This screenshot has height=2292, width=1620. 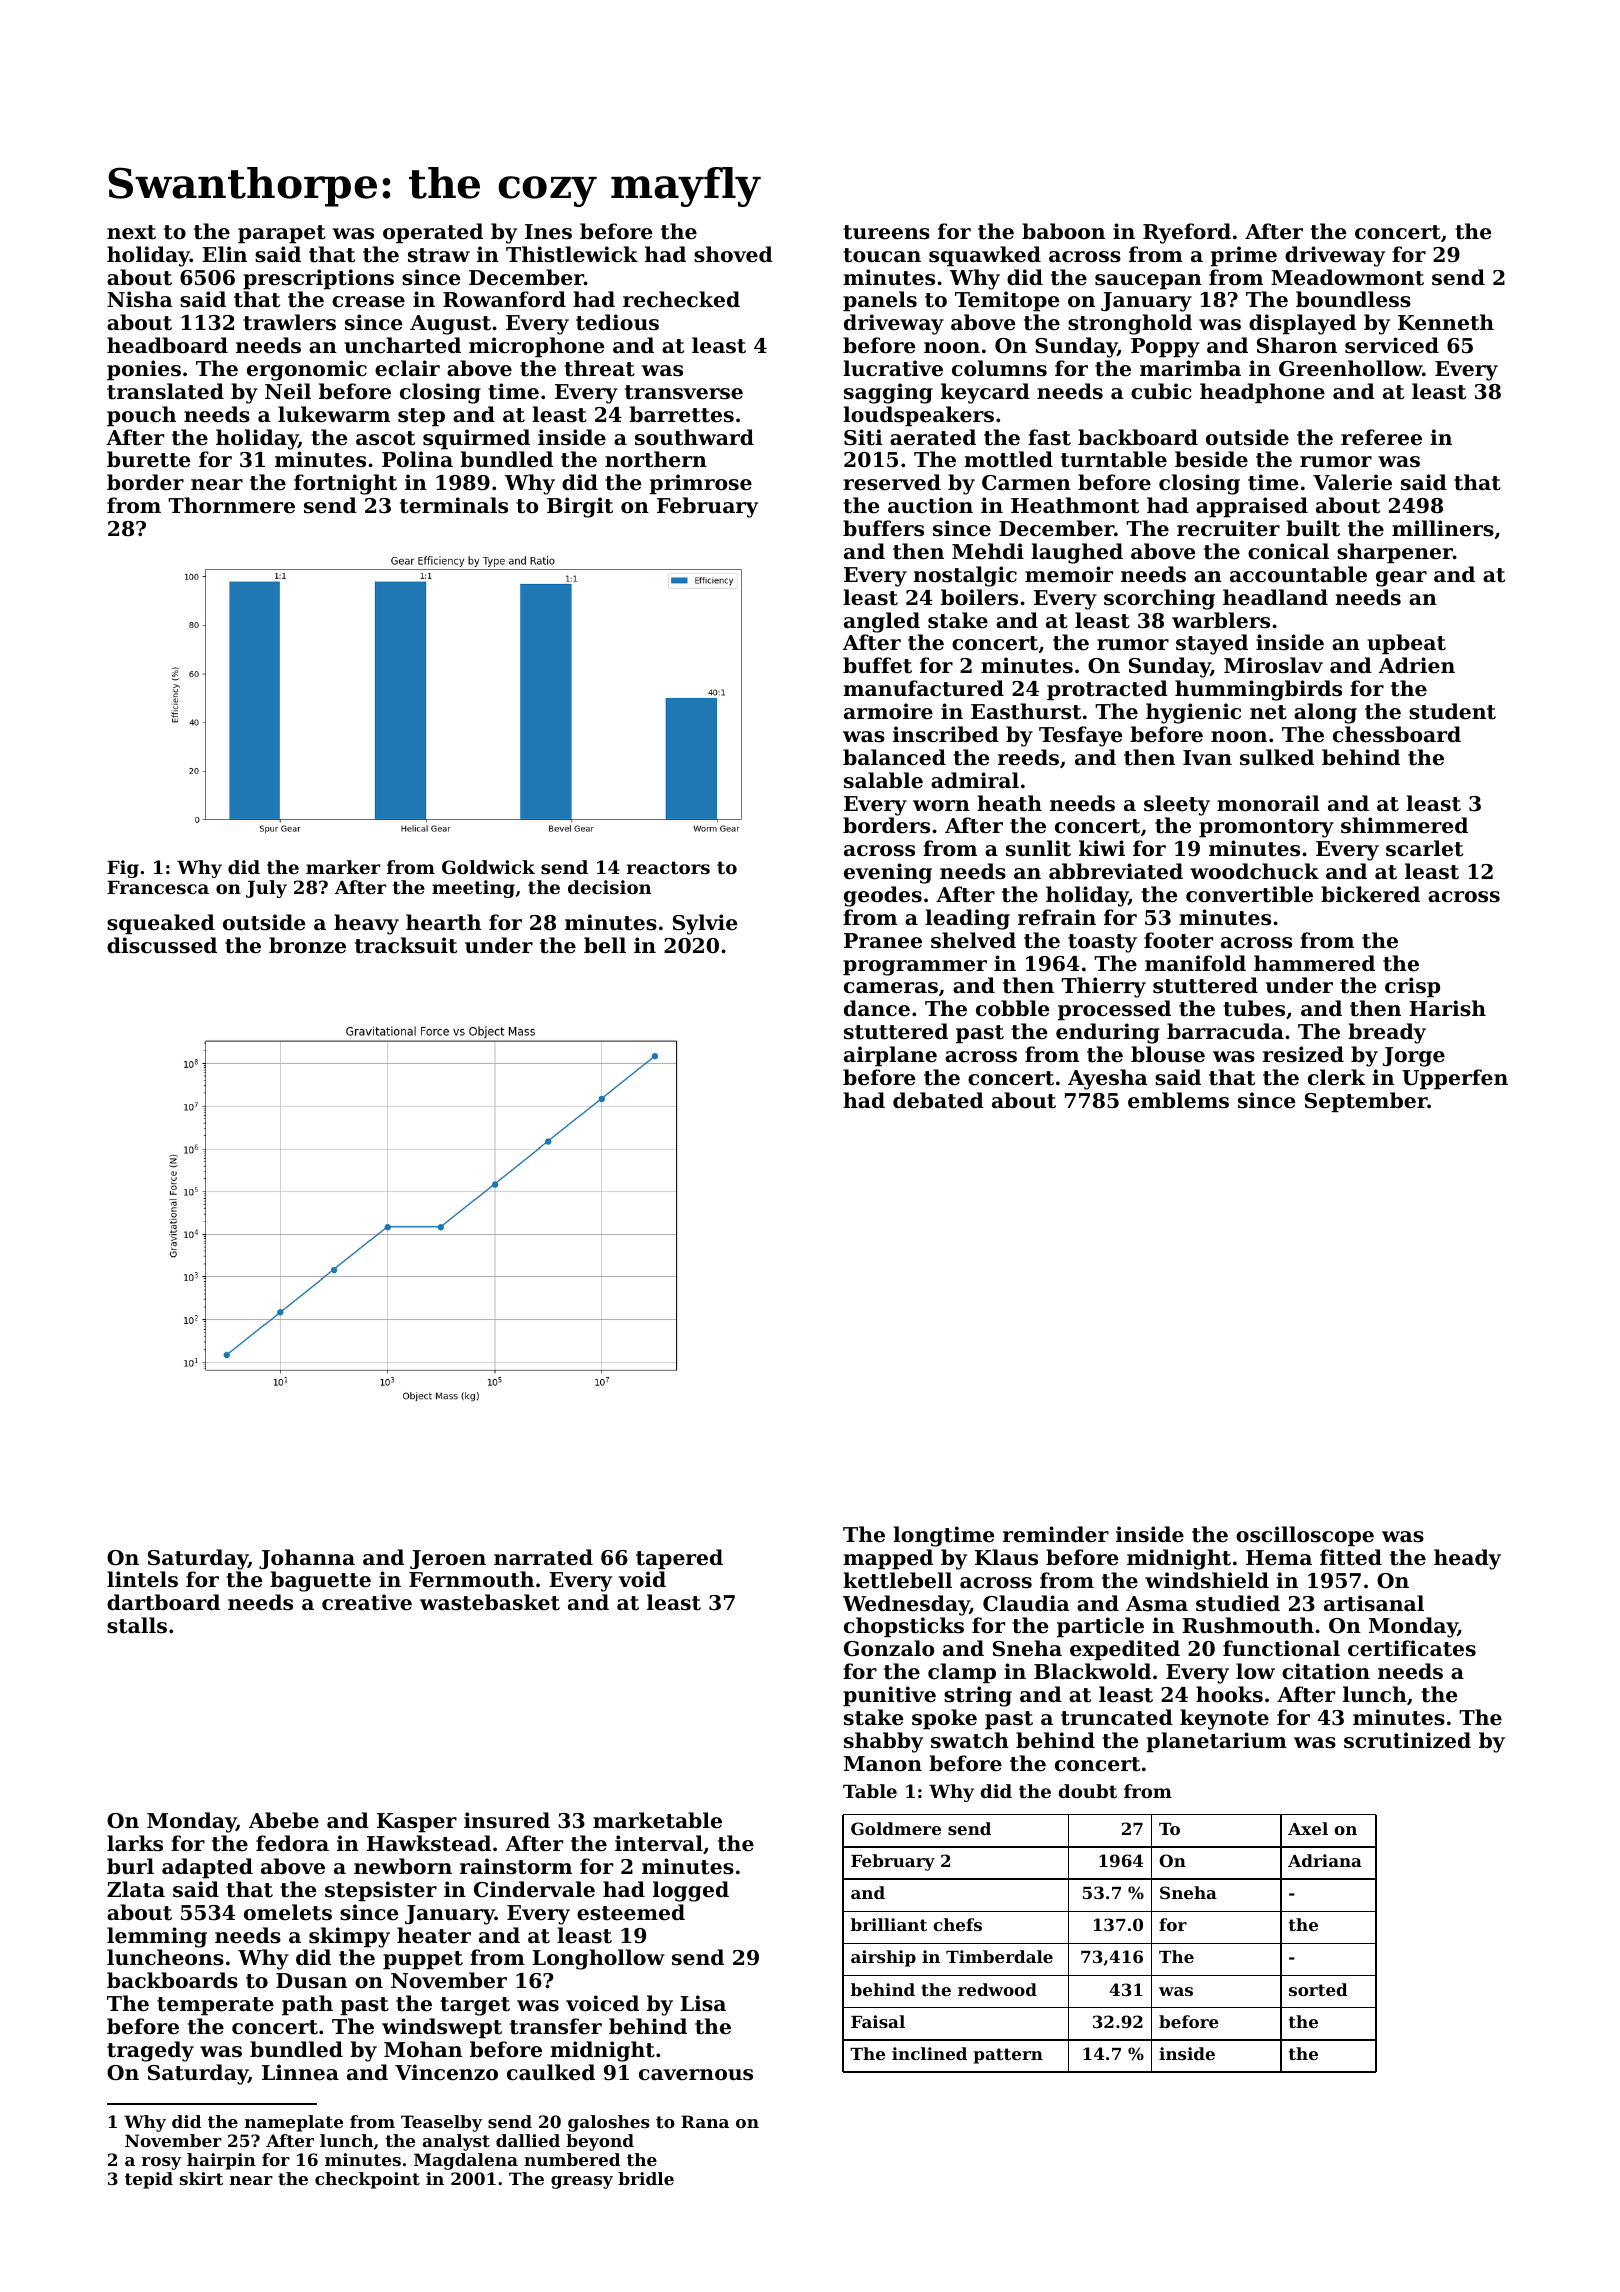 What do you see at coordinates (307, 1559) in the screenshot?
I see `Johanna` at bounding box center [307, 1559].
